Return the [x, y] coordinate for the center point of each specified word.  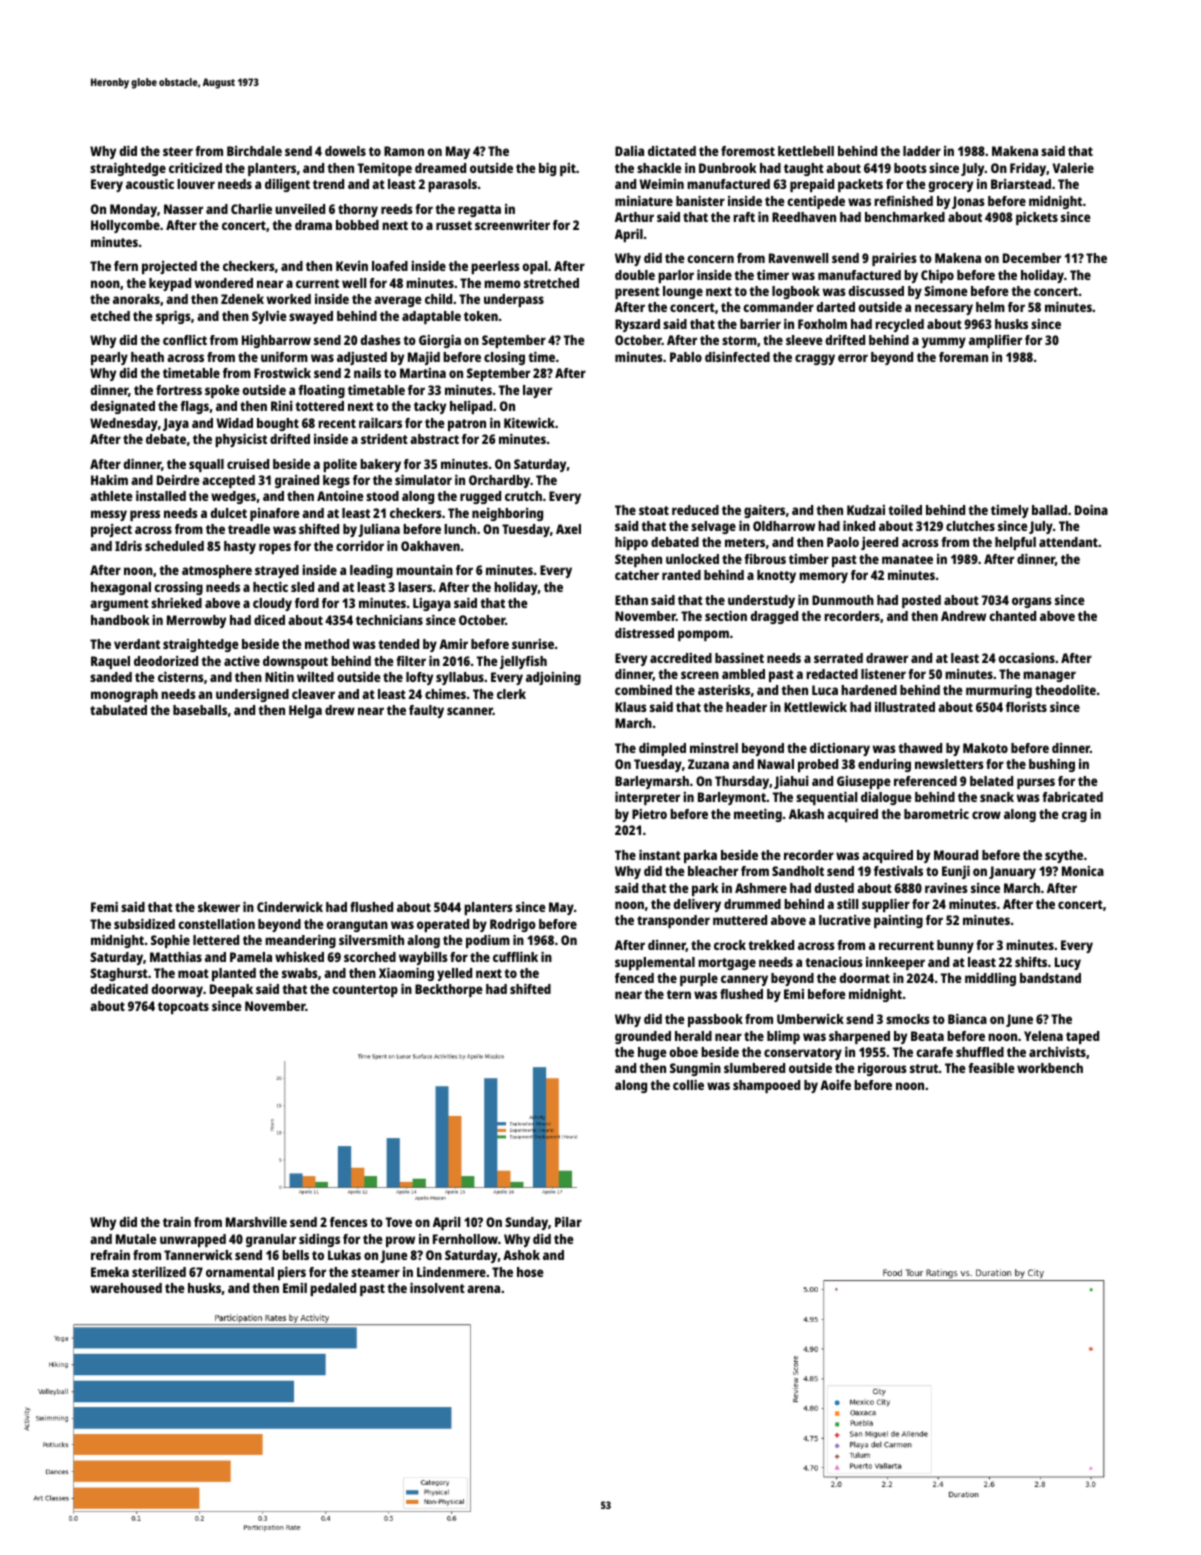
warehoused [126, 1288]
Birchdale [254, 151]
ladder [922, 151]
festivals [898, 871]
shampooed [766, 1086]
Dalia [629, 151]
